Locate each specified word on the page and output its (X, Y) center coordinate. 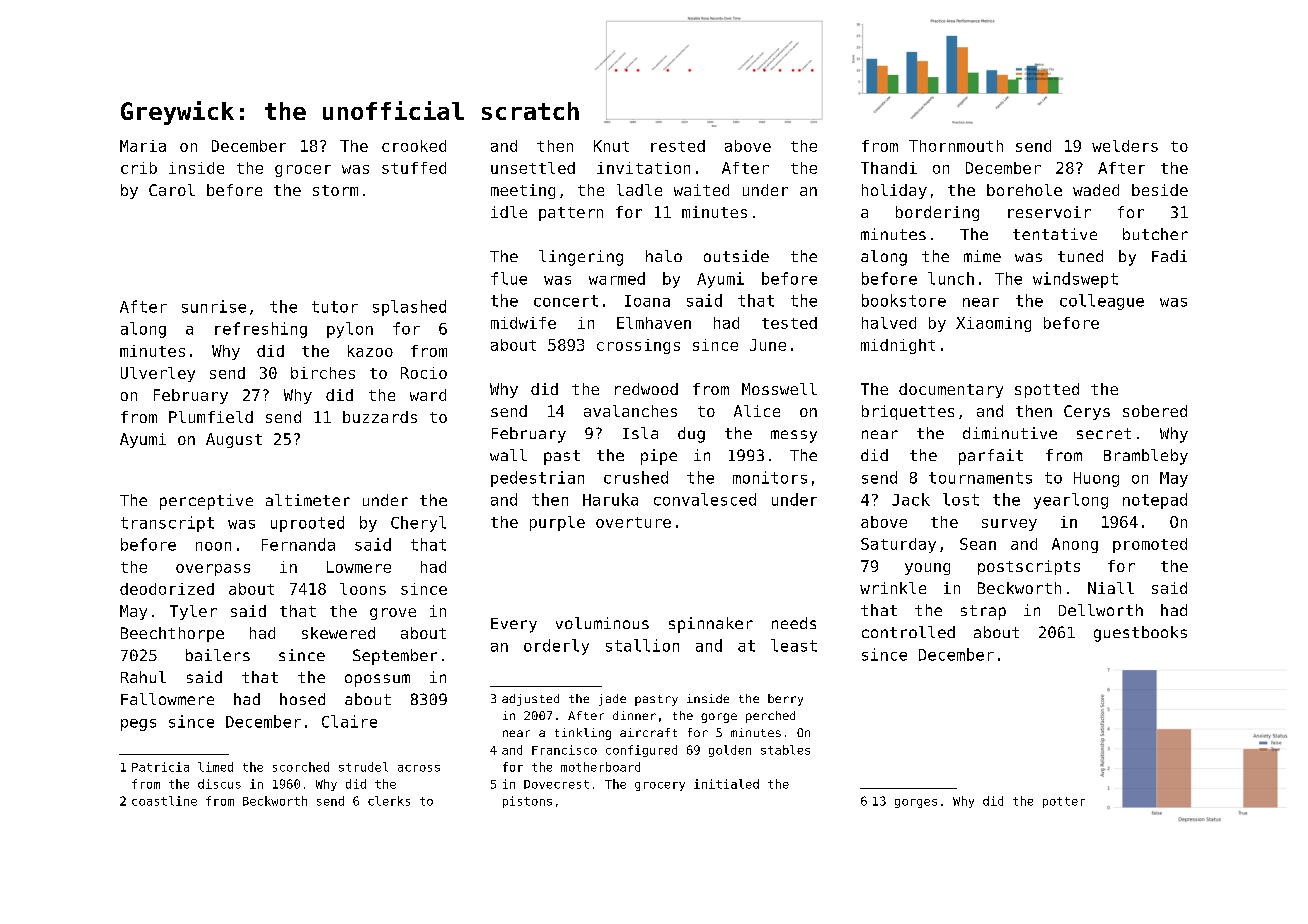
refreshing (261, 330)
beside (1160, 190)
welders (1125, 146)
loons (363, 589)
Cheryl (418, 524)
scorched (301, 767)
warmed (617, 278)
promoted (1150, 545)
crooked (414, 146)
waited (701, 190)
